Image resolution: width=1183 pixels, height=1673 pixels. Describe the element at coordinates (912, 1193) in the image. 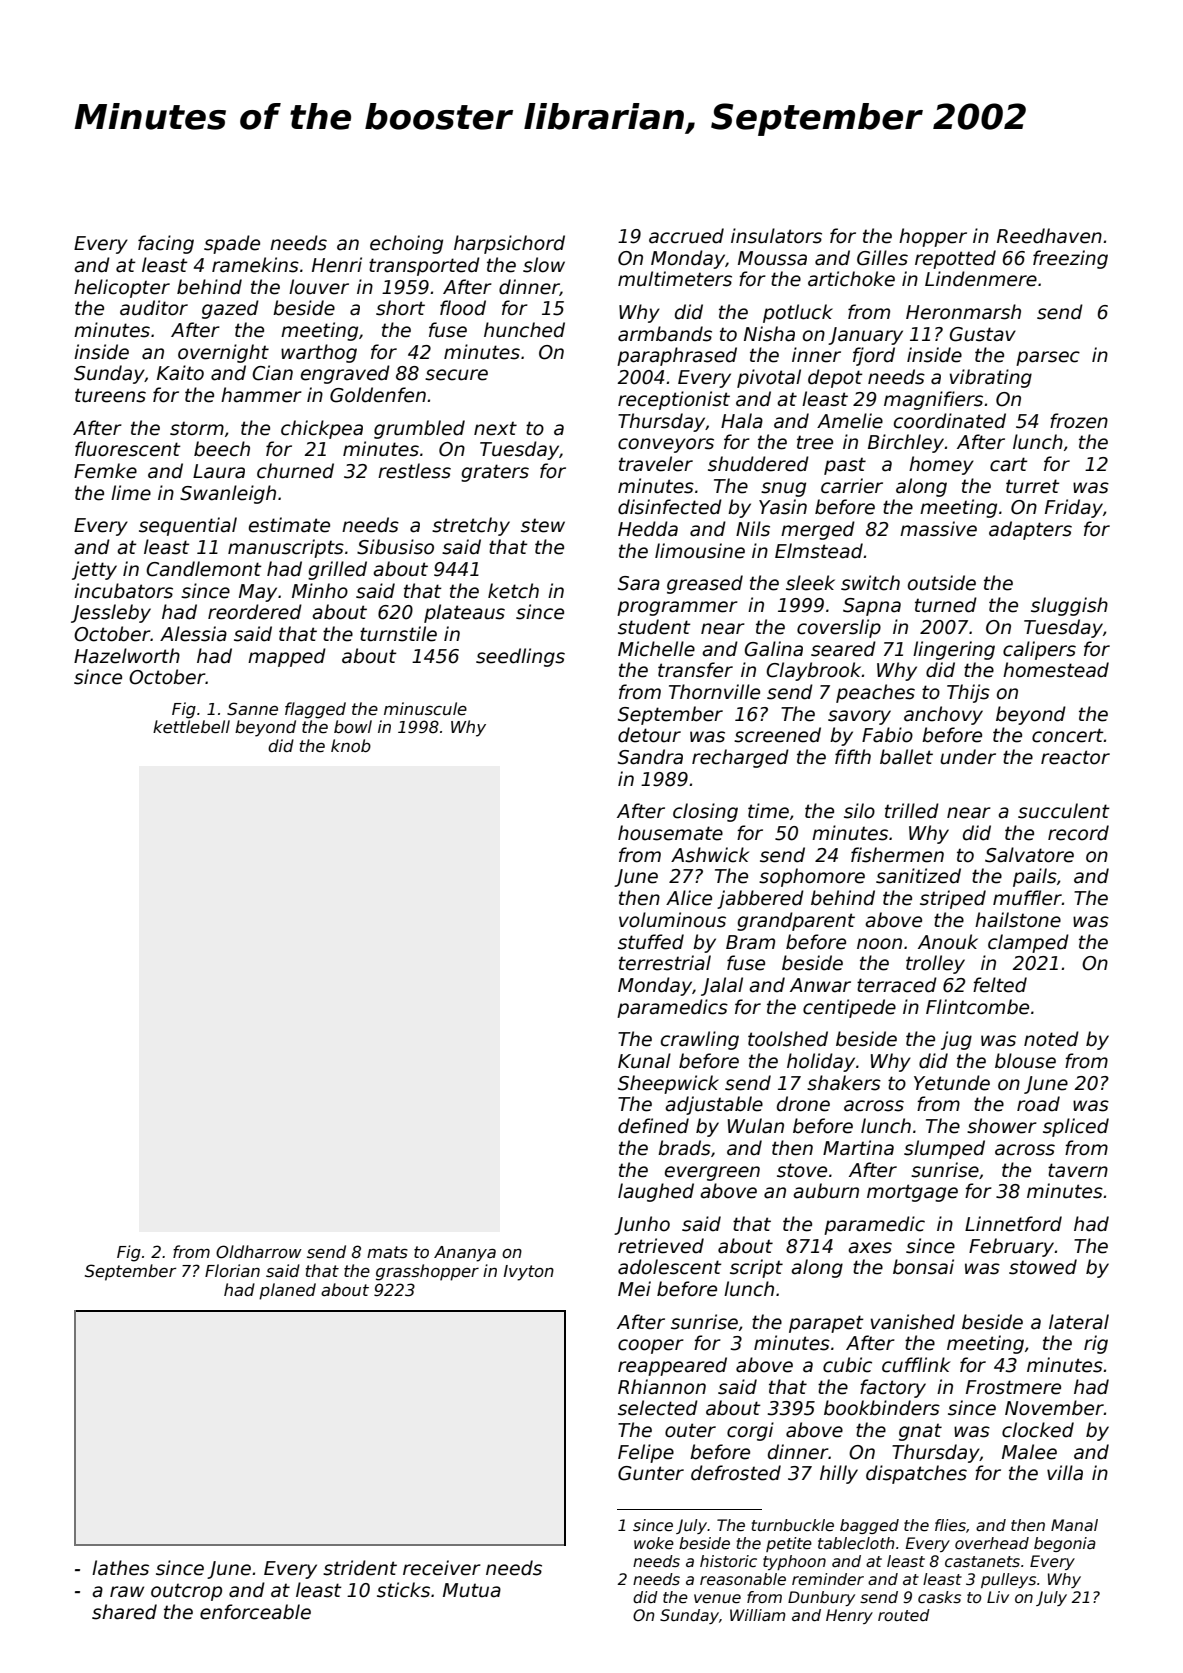

I see `mortgage` at that location.
